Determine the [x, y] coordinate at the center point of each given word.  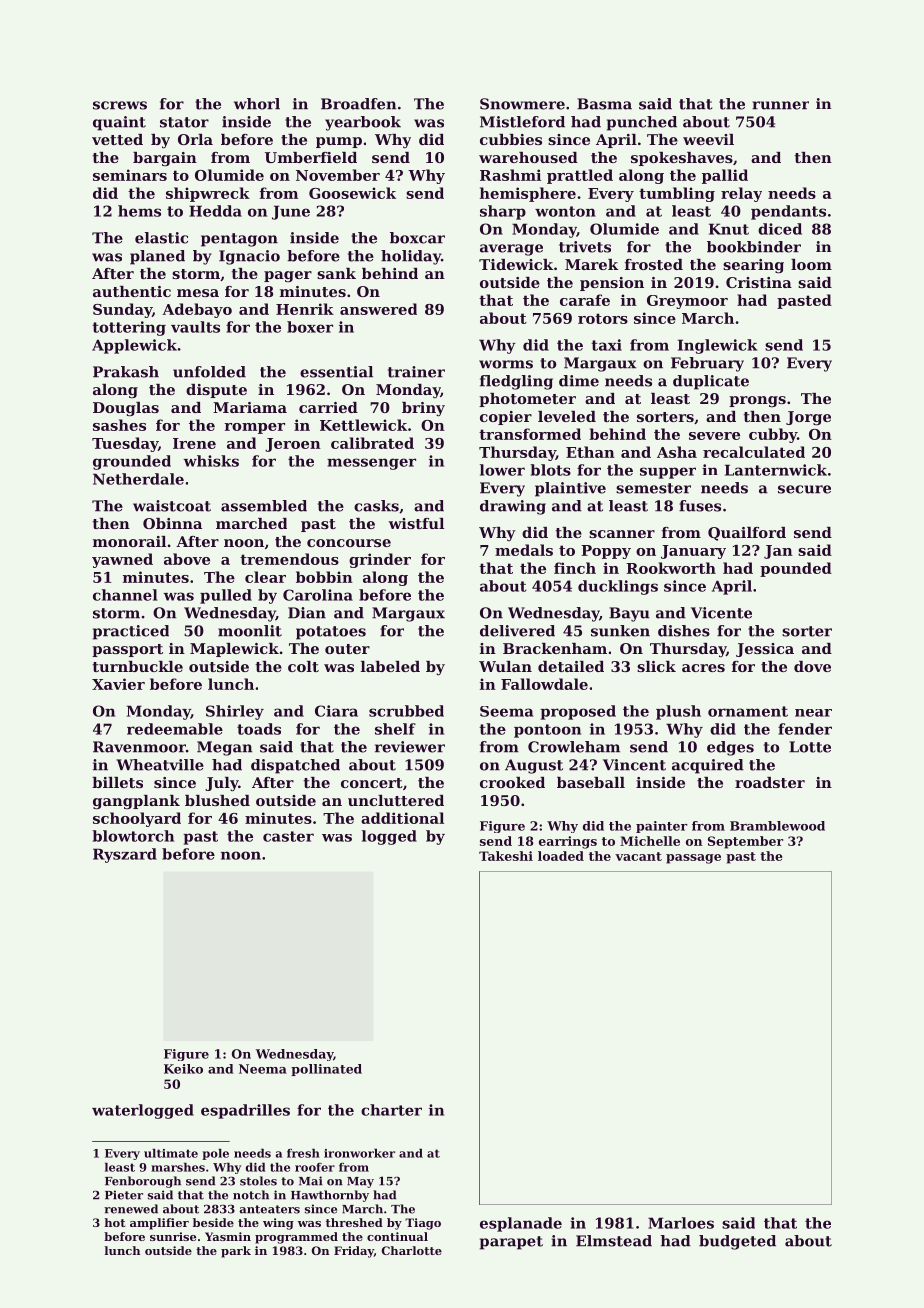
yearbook [363, 123]
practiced [131, 632]
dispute [216, 391]
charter [391, 1110]
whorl [257, 104]
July [221, 784]
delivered [517, 631]
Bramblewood [777, 826]
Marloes [681, 1223]
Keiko [183, 1069]
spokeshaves [682, 159]
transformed [530, 434]
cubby [773, 435]
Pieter [124, 1195]
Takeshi [506, 856]
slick [656, 666]
